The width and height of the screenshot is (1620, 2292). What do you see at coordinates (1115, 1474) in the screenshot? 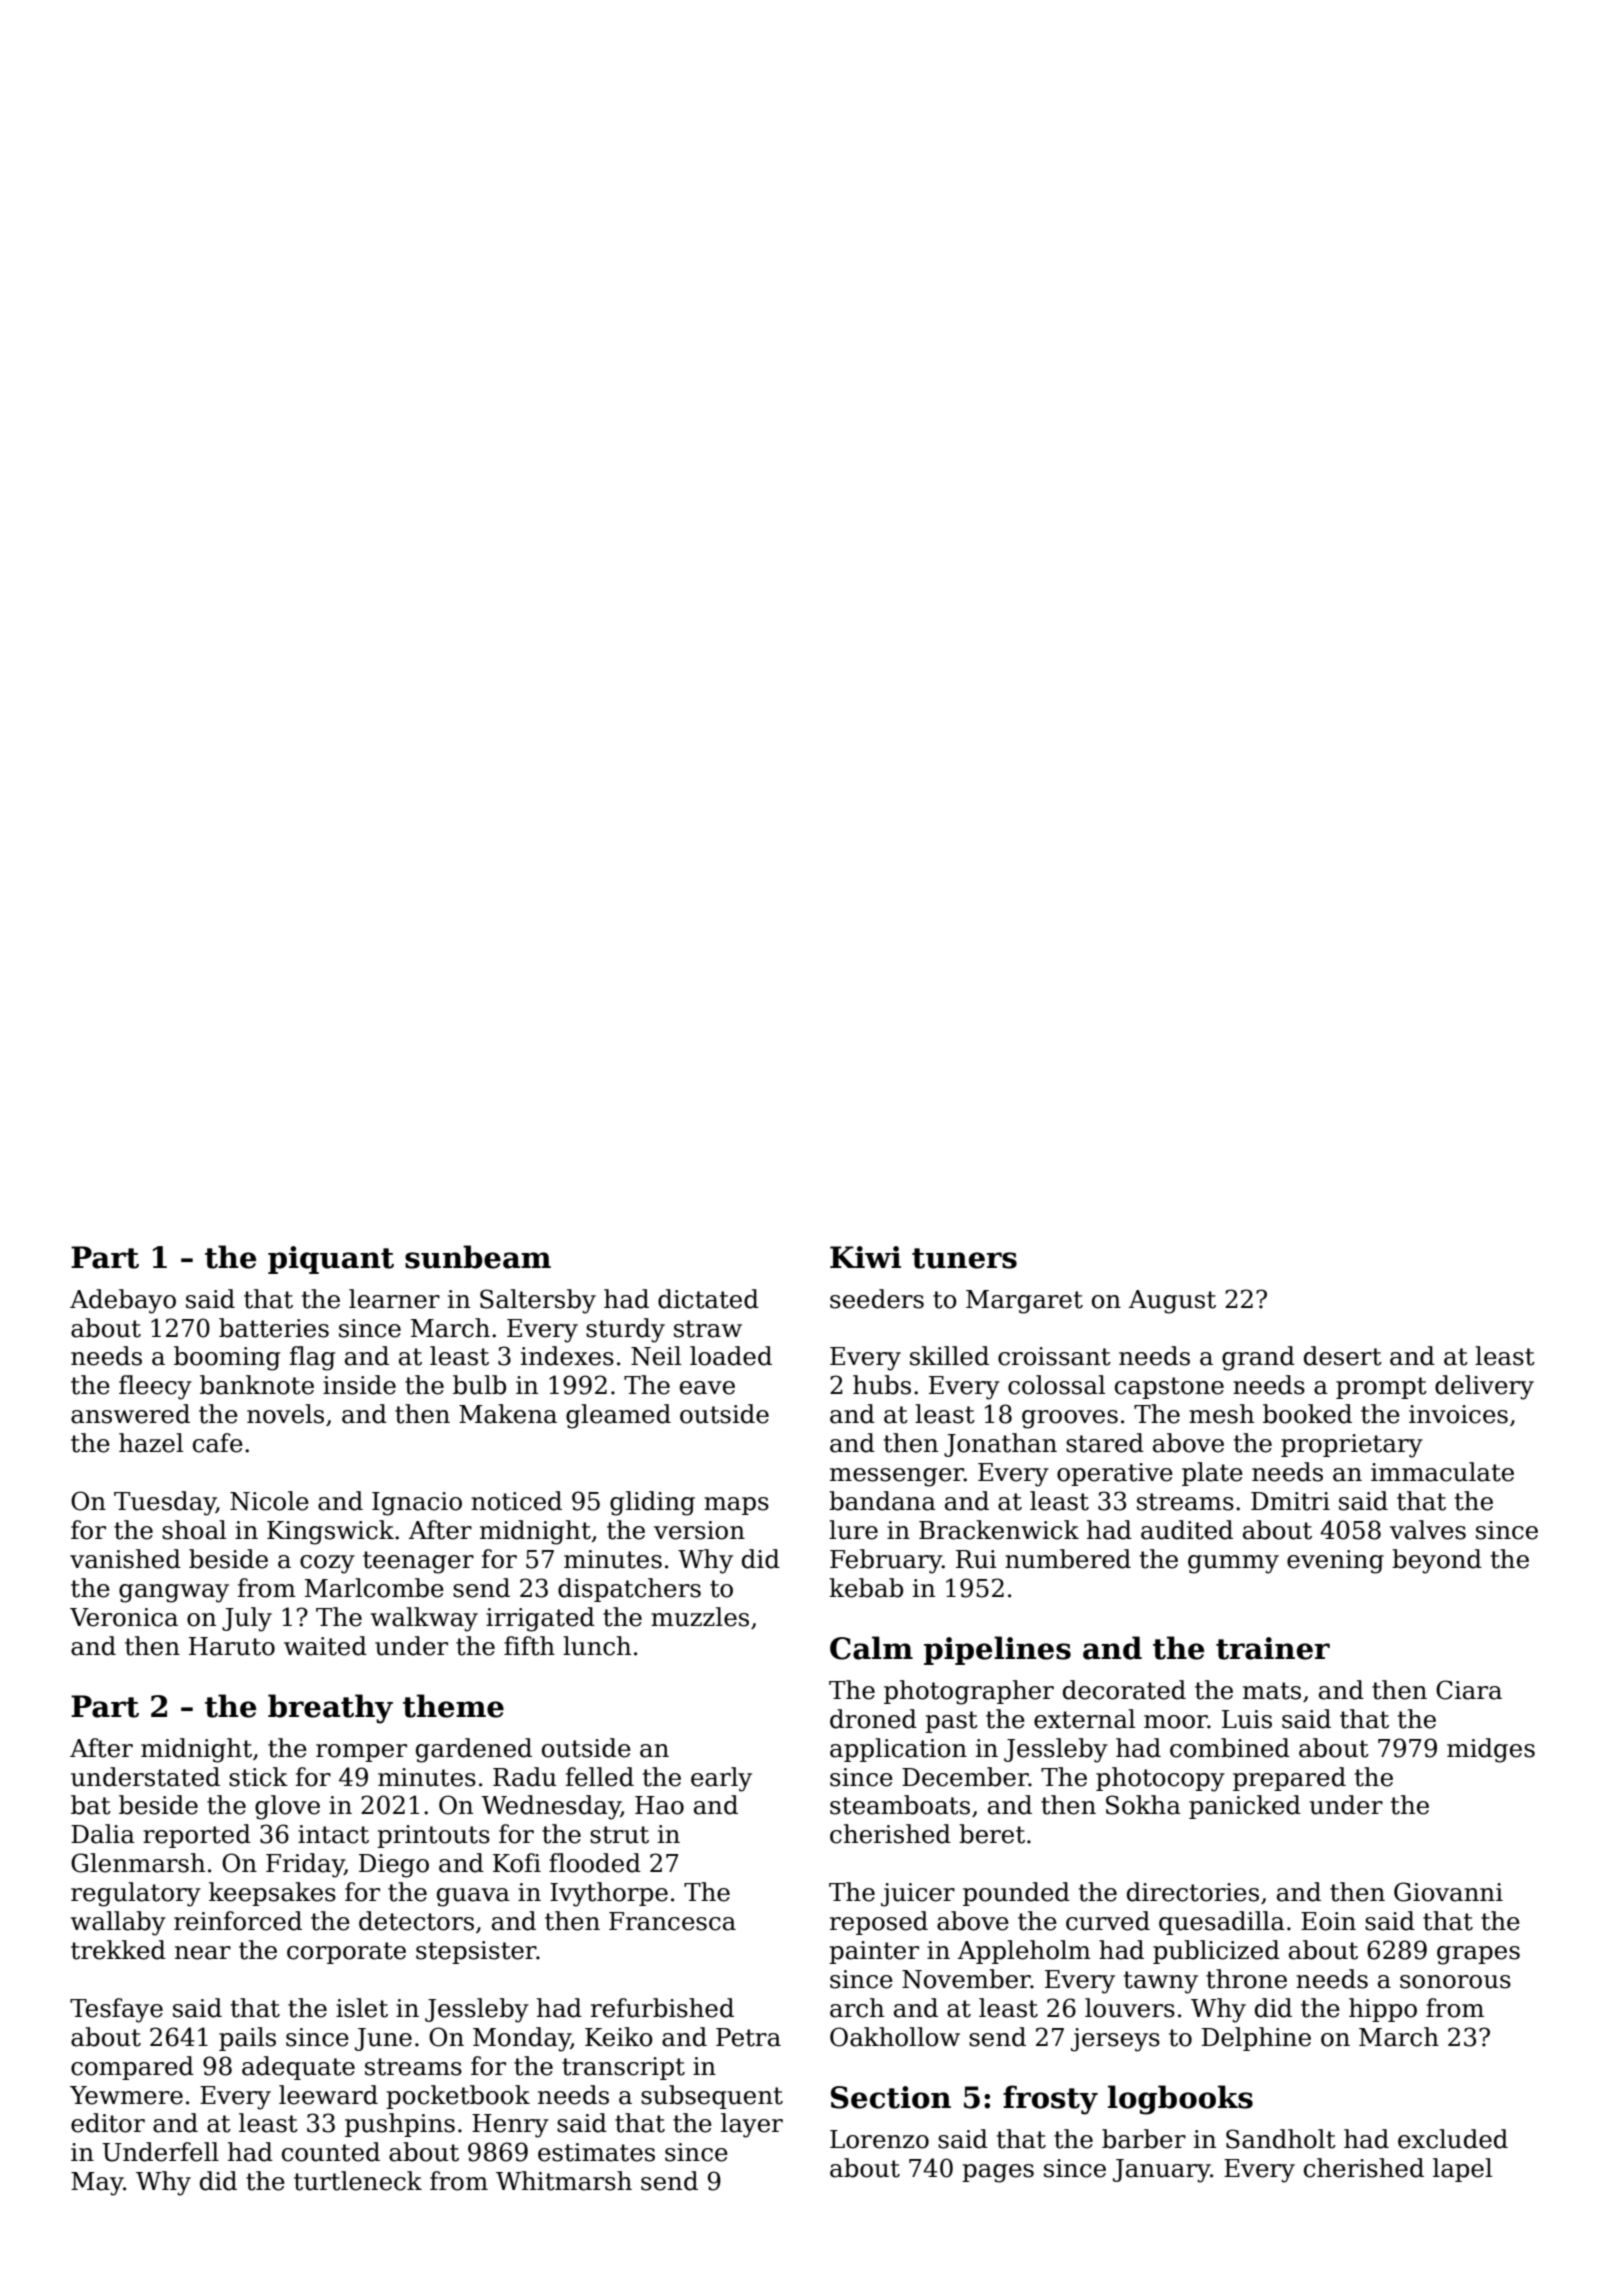
I see `operative` at bounding box center [1115, 1474].
